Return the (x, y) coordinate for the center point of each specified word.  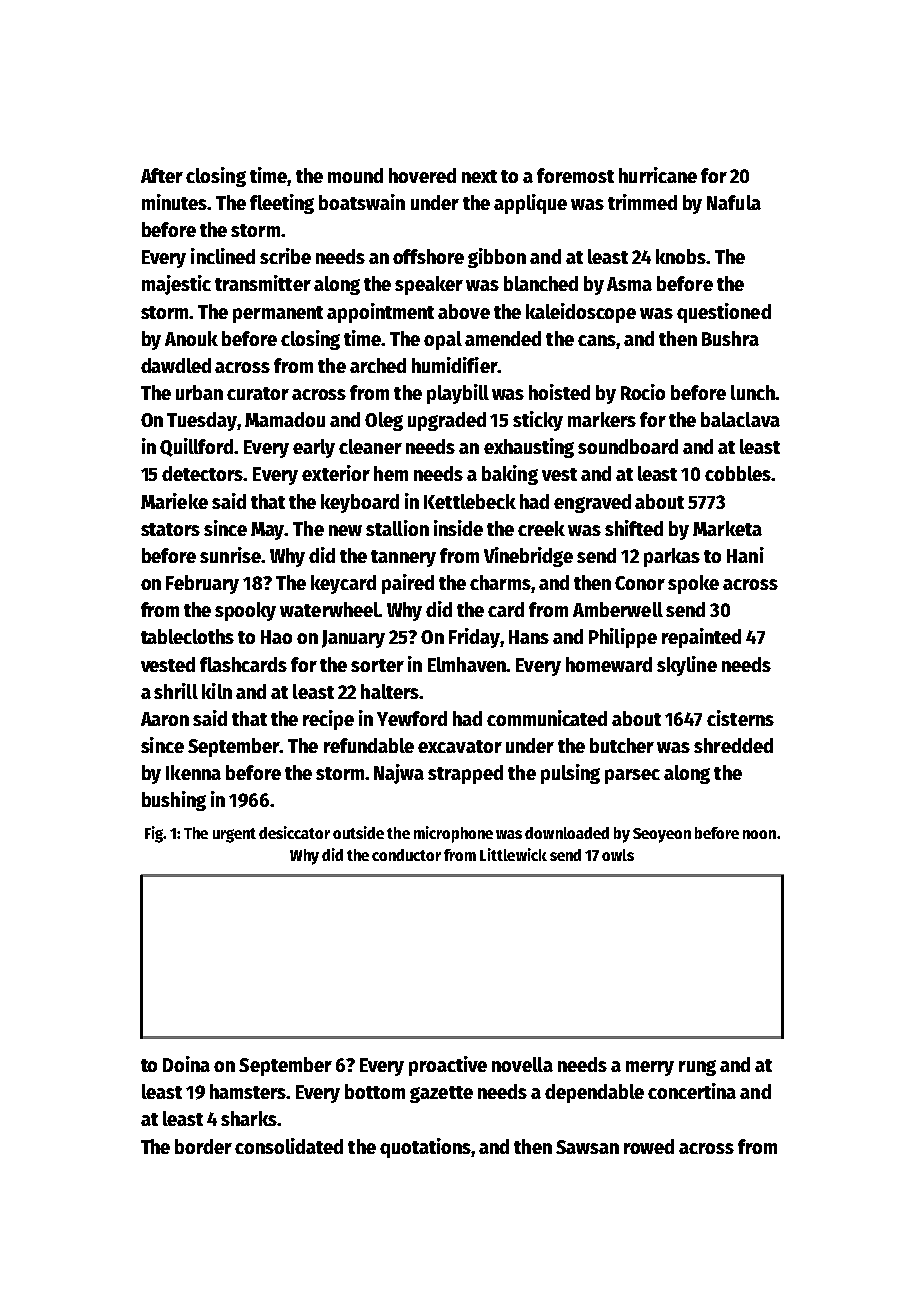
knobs (681, 256)
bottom (375, 1091)
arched (378, 365)
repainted (701, 638)
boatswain (362, 202)
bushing (174, 801)
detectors (203, 473)
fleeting (282, 204)
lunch (753, 392)
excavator (460, 746)
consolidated (289, 1146)
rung (697, 1068)
